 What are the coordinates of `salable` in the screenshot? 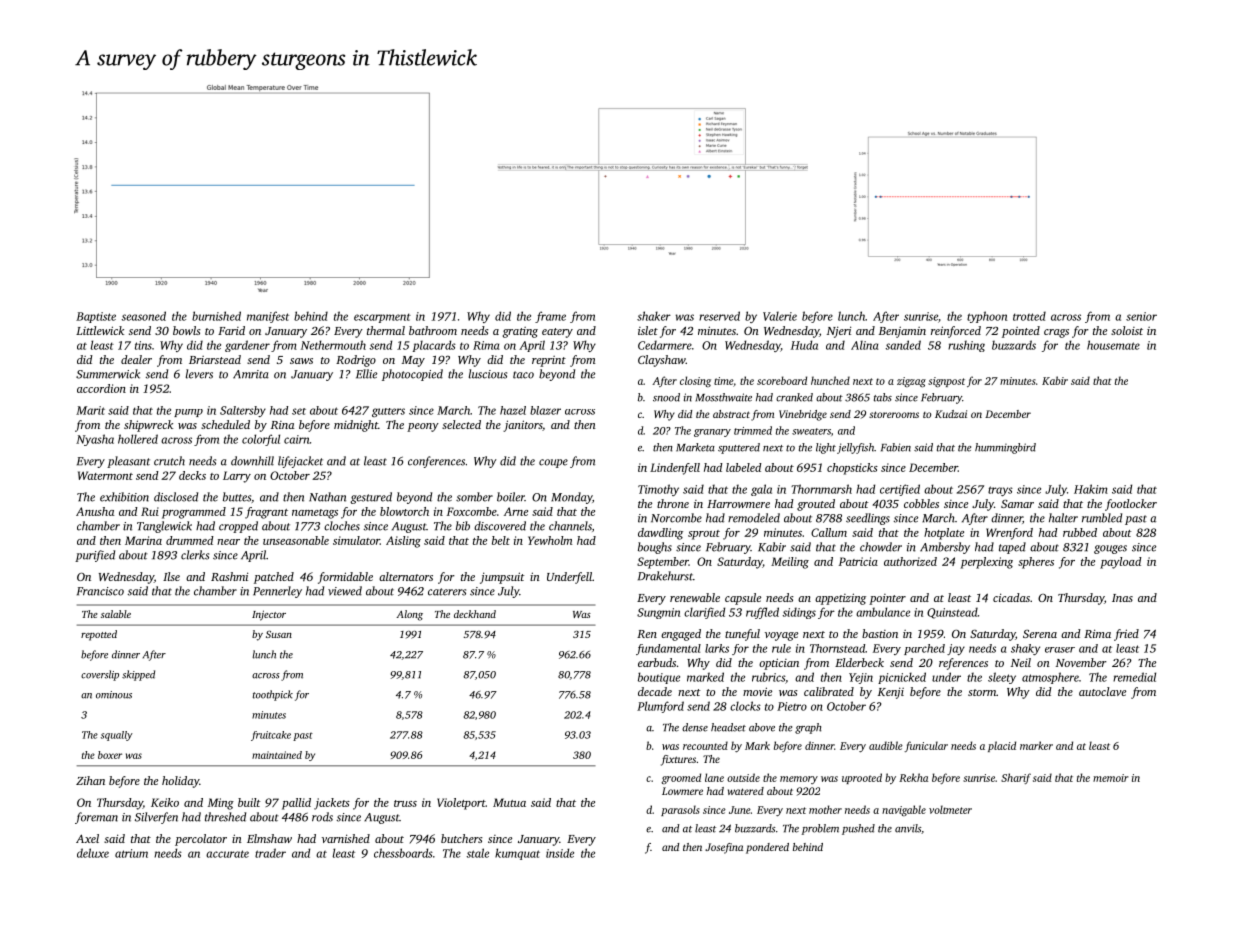 It's located at (116, 614).
